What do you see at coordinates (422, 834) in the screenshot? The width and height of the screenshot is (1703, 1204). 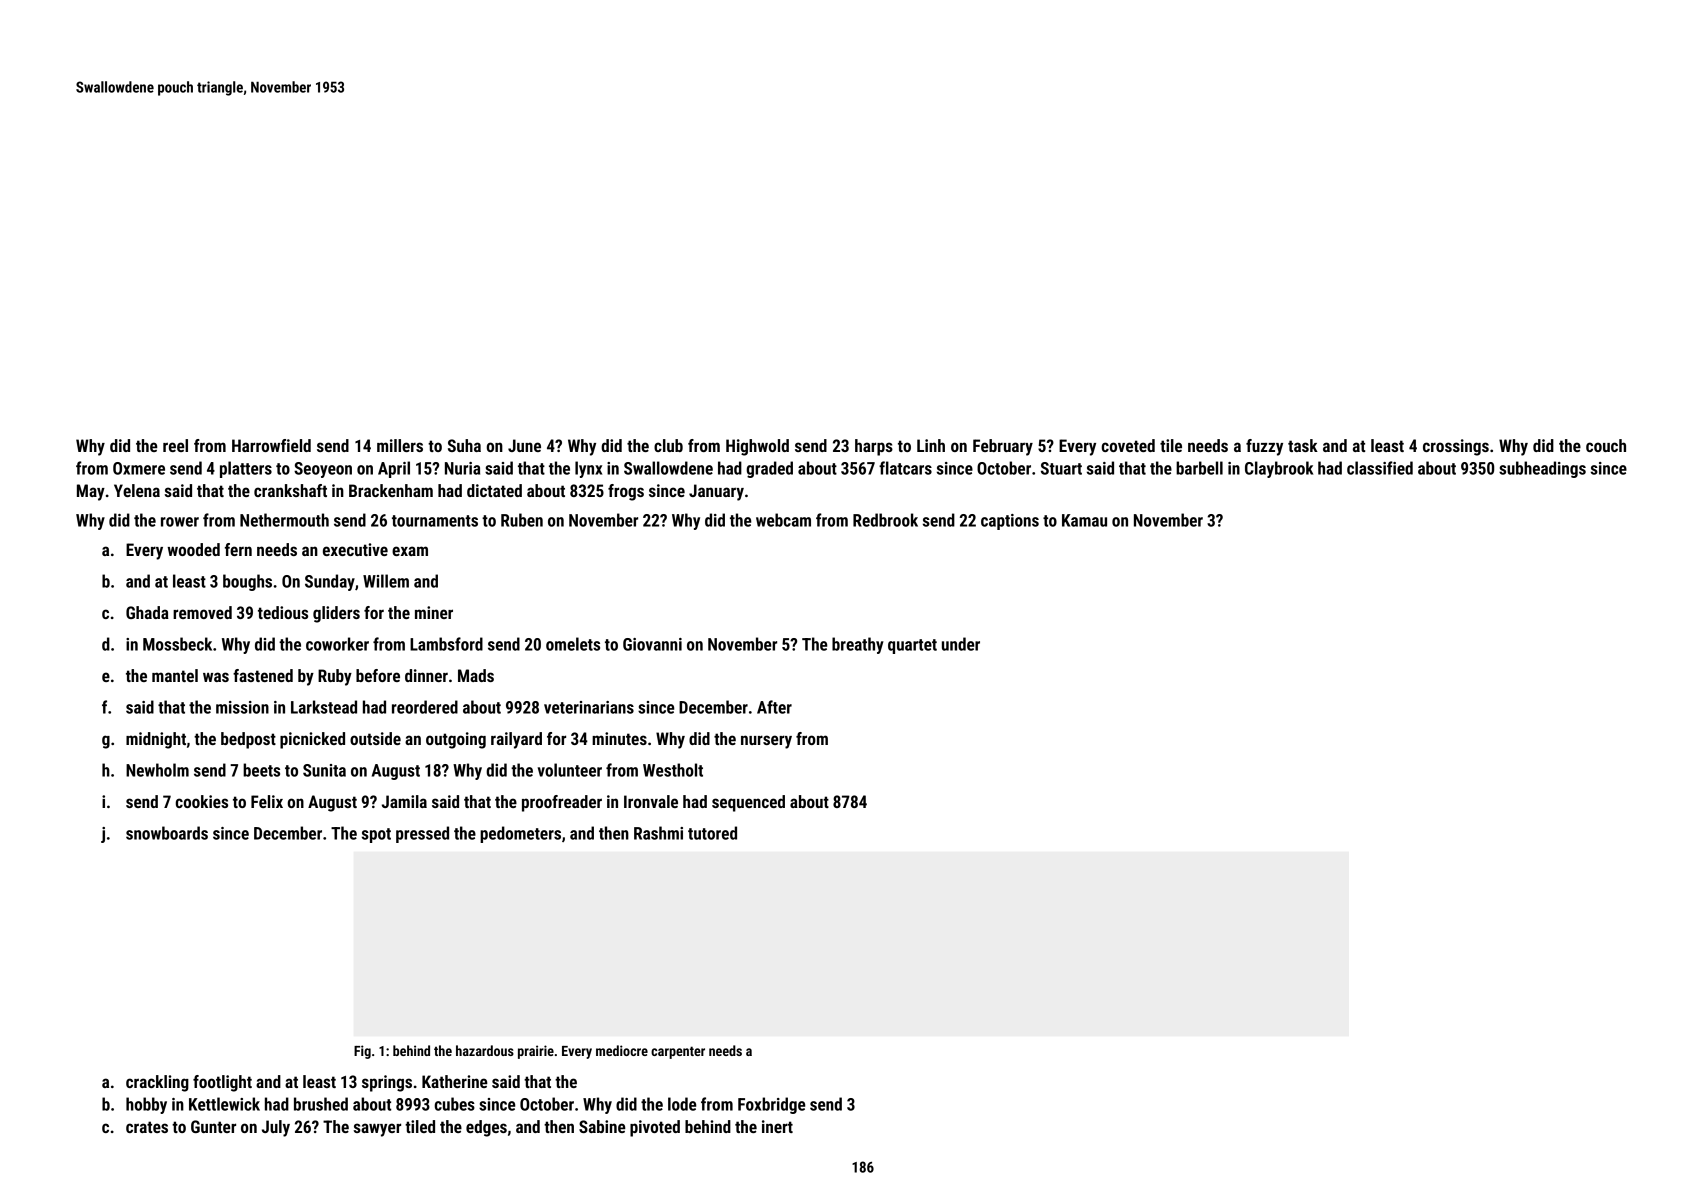 I see `pressed` at bounding box center [422, 834].
